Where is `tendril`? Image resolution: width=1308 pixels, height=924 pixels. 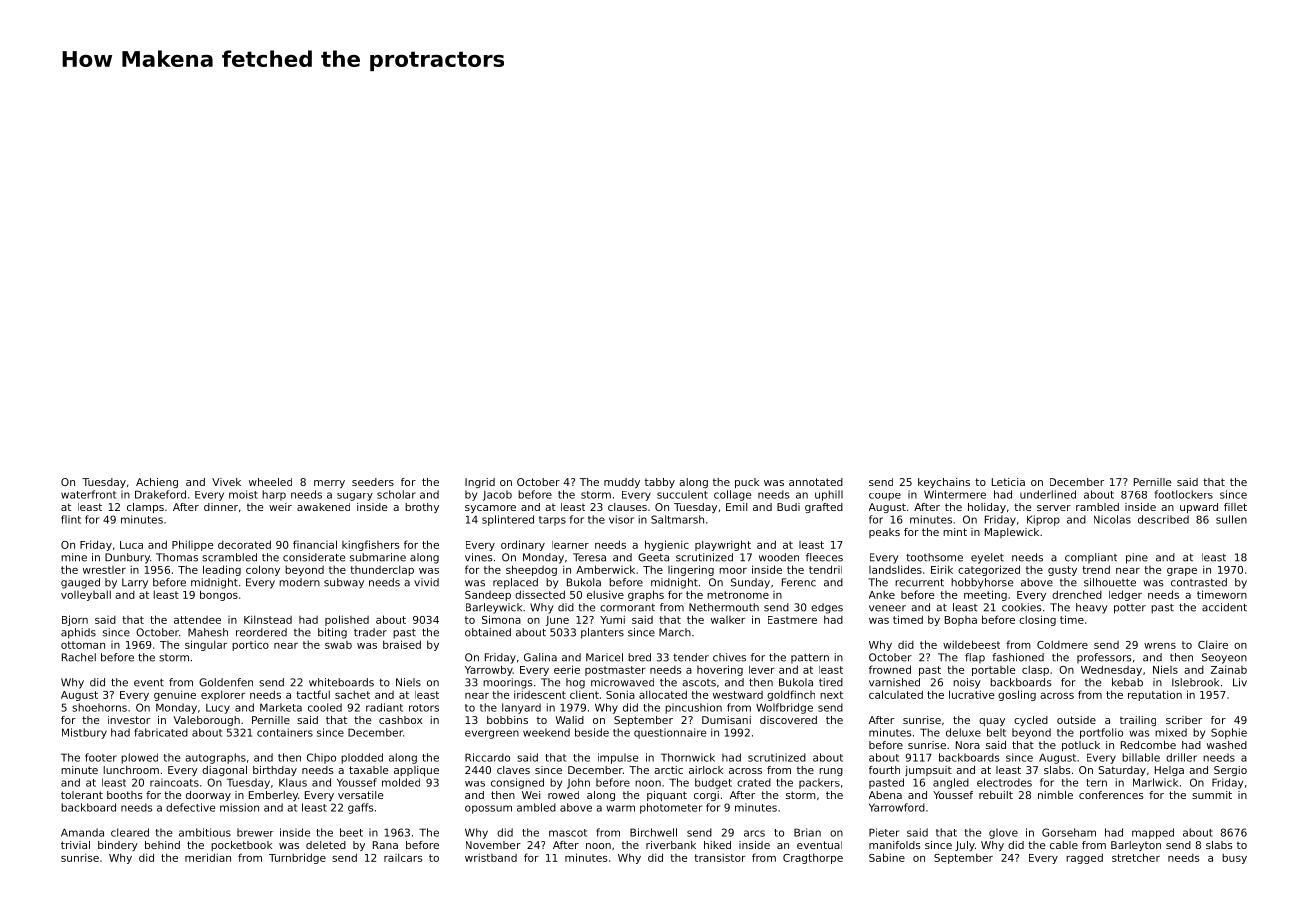
tendril is located at coordinates (825, 569).
